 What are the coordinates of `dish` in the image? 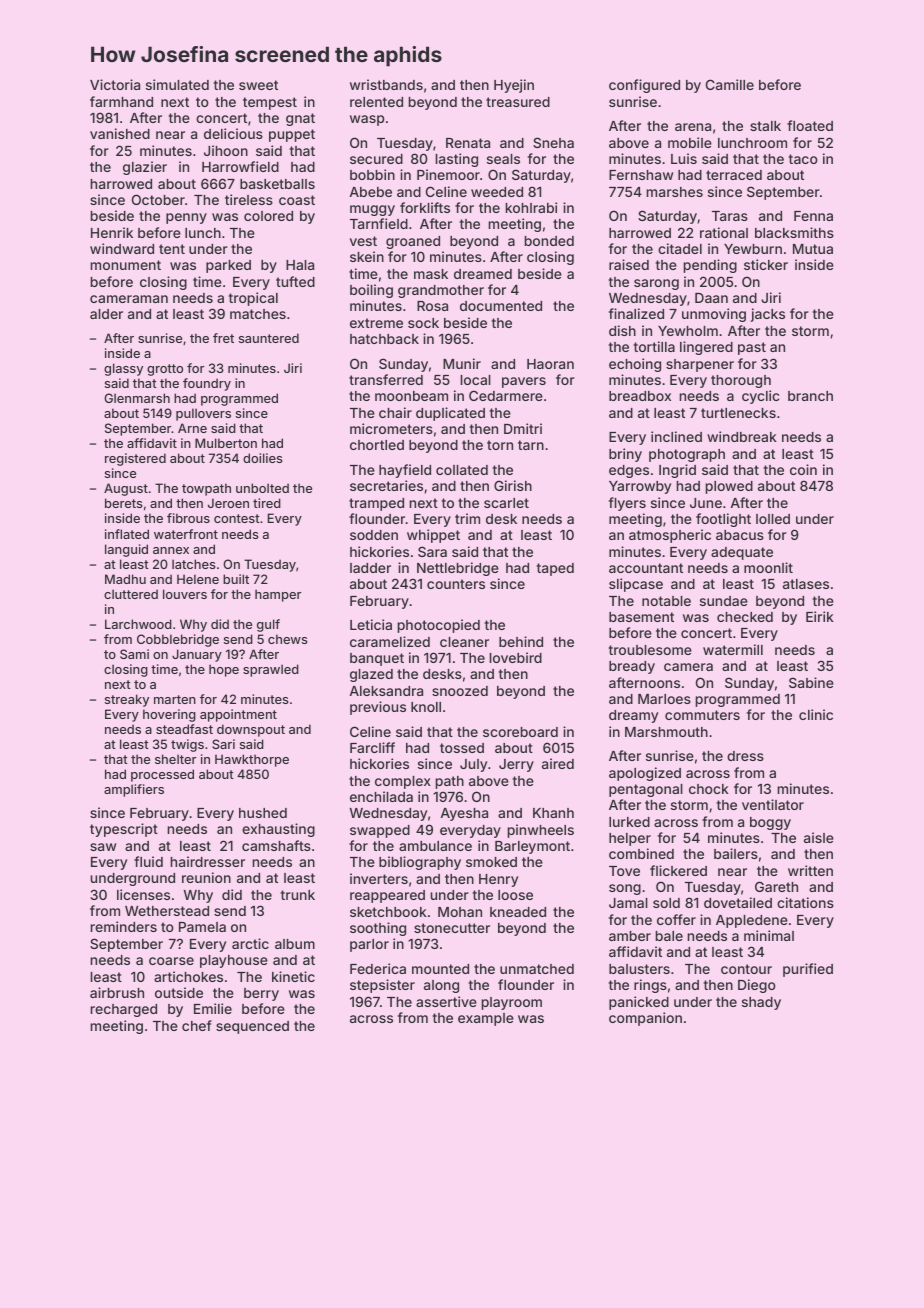 It's located at (622, 330).
